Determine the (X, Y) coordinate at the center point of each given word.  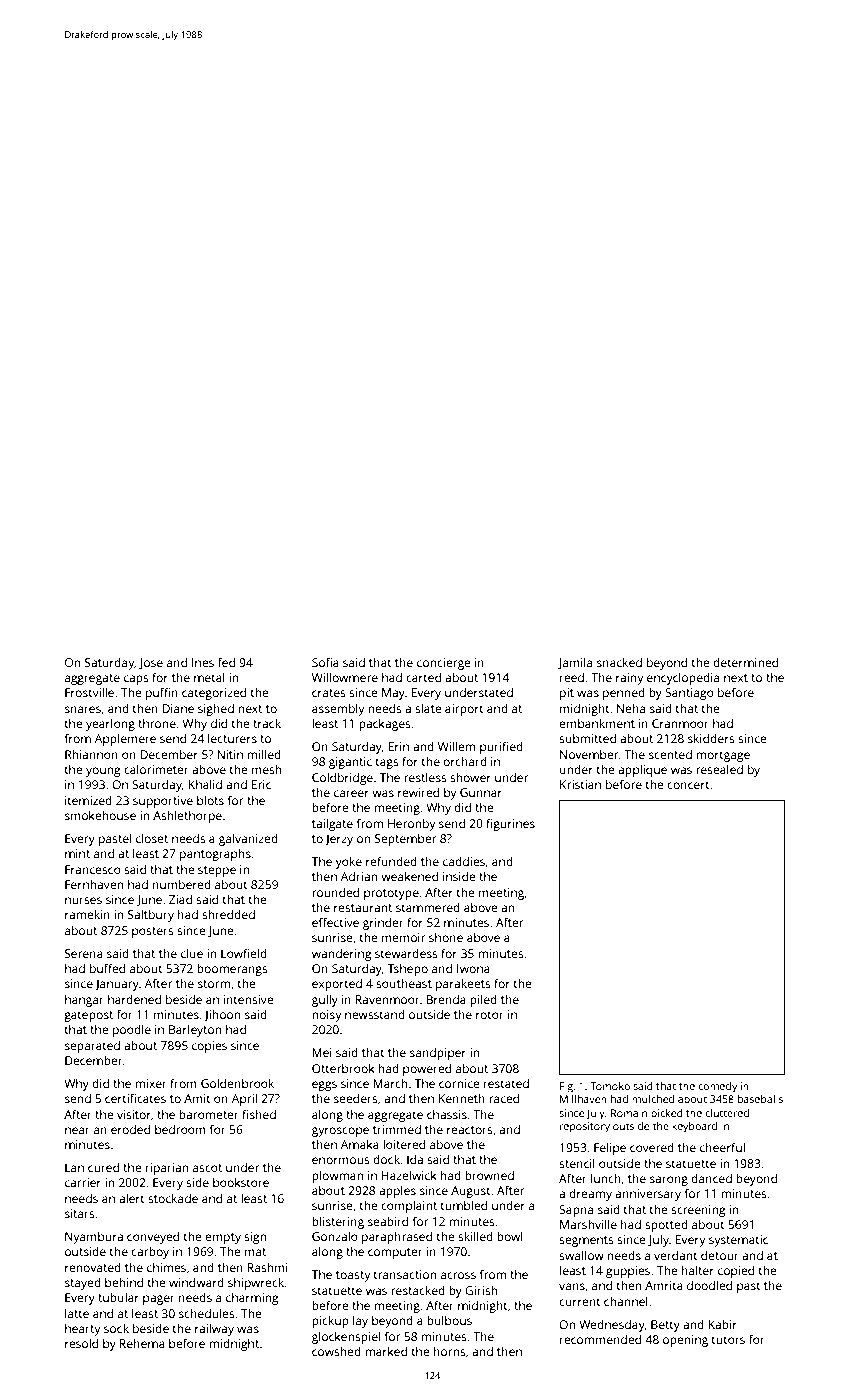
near (77, 1130)
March (390, 1083)
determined (745, 662)
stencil (577, 1163)
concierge (444, 664)
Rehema (142, 1343)
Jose (151, 663)
